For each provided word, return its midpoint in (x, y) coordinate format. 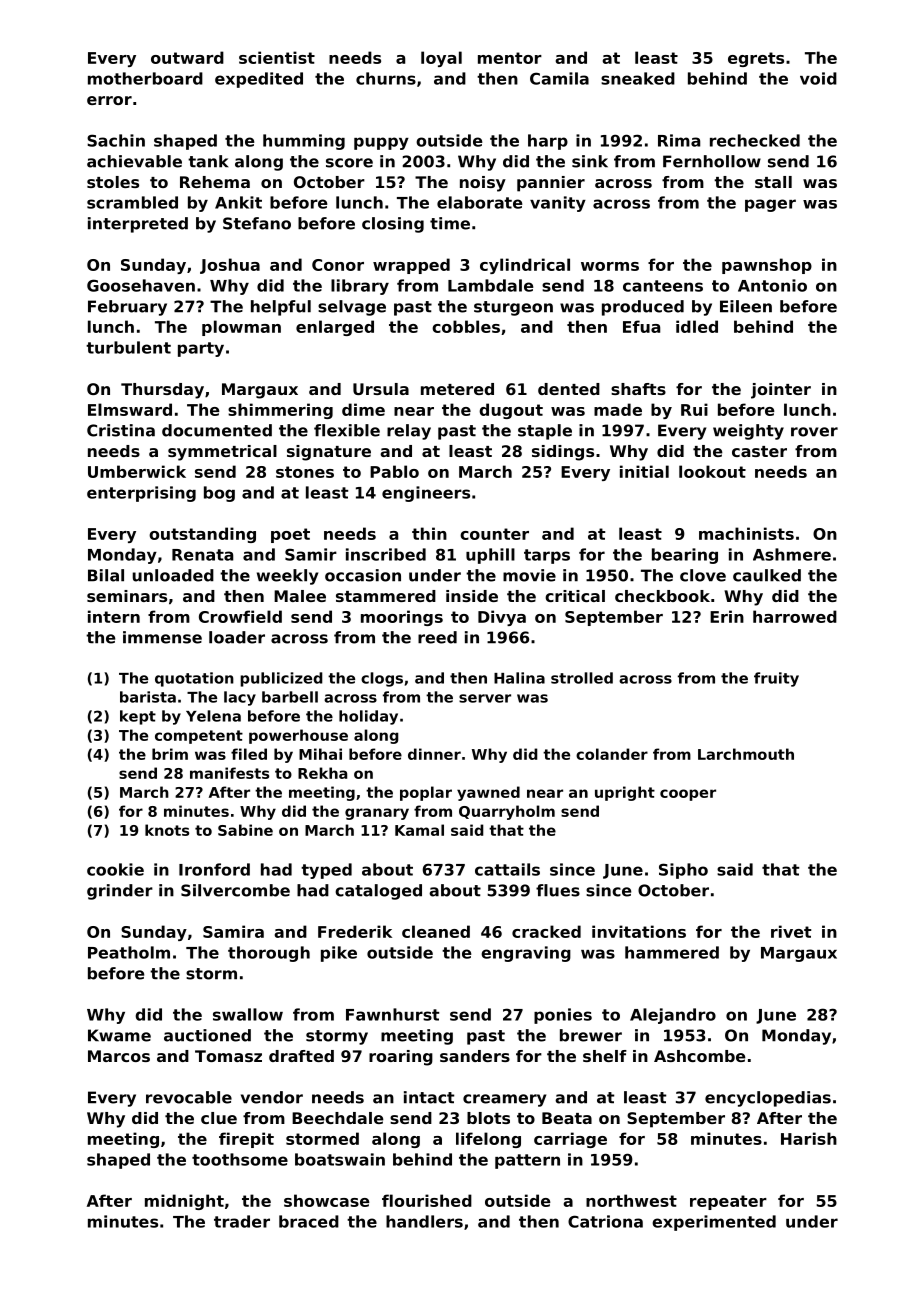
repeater (728, 1202)
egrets (756, 59)
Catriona (605, 1221)
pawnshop (767, 266)
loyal (441, 59)
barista (148, 697)
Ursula (381, 389)
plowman (241, 328)
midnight (184, 1202)
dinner (434, 754)
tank (208, 161)
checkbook (662, 596)
